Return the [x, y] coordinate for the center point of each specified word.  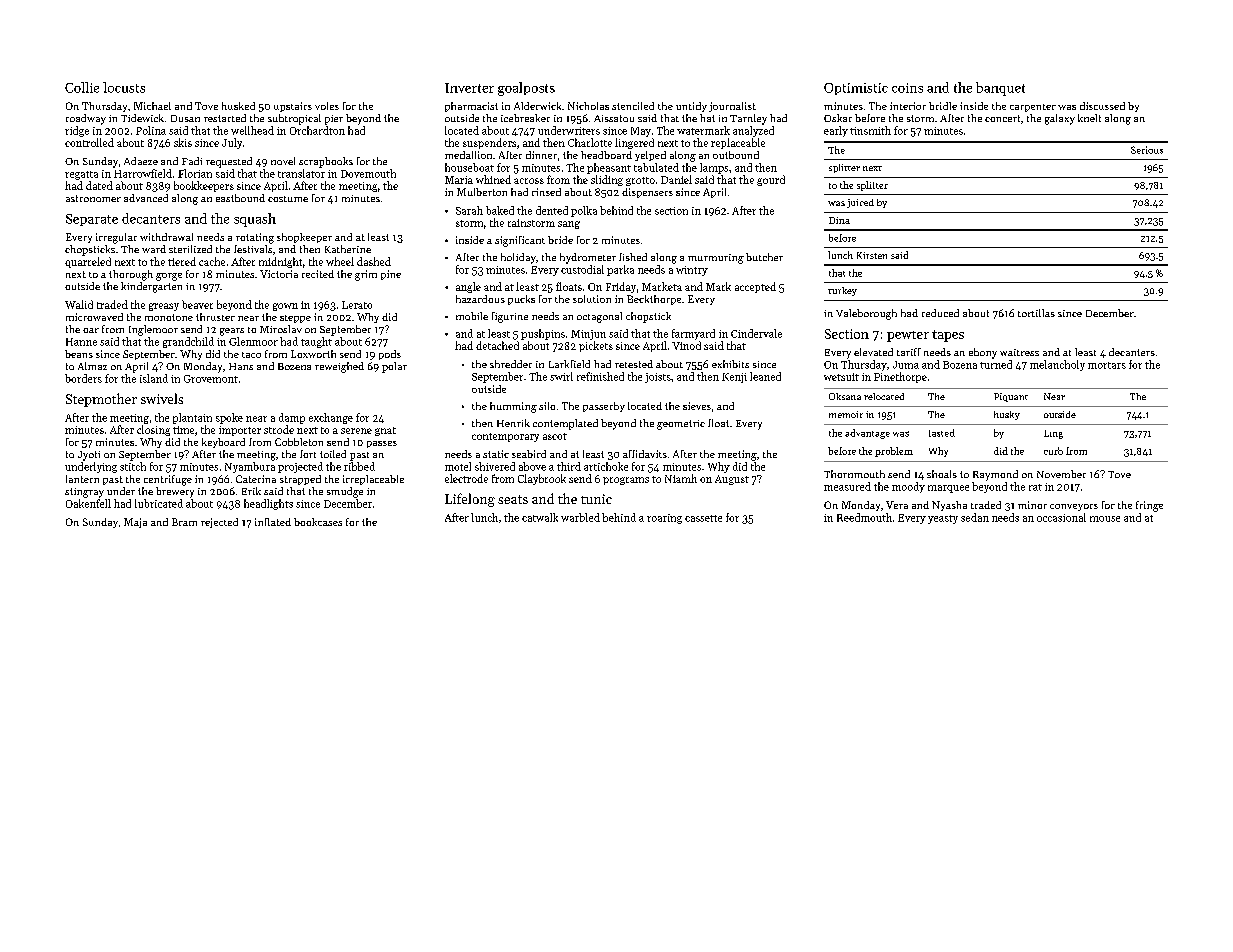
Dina [839, 220]
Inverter [469, 88]
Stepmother [101, 400]
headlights [268, 504]
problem [894, 452]
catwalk [540, 517]
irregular [116, 238]
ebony [983, 353]
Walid [79, 304]
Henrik [513, 423]
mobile [472, 316]
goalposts [526, 89]
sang [569, 225]
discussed [1102, 106]
